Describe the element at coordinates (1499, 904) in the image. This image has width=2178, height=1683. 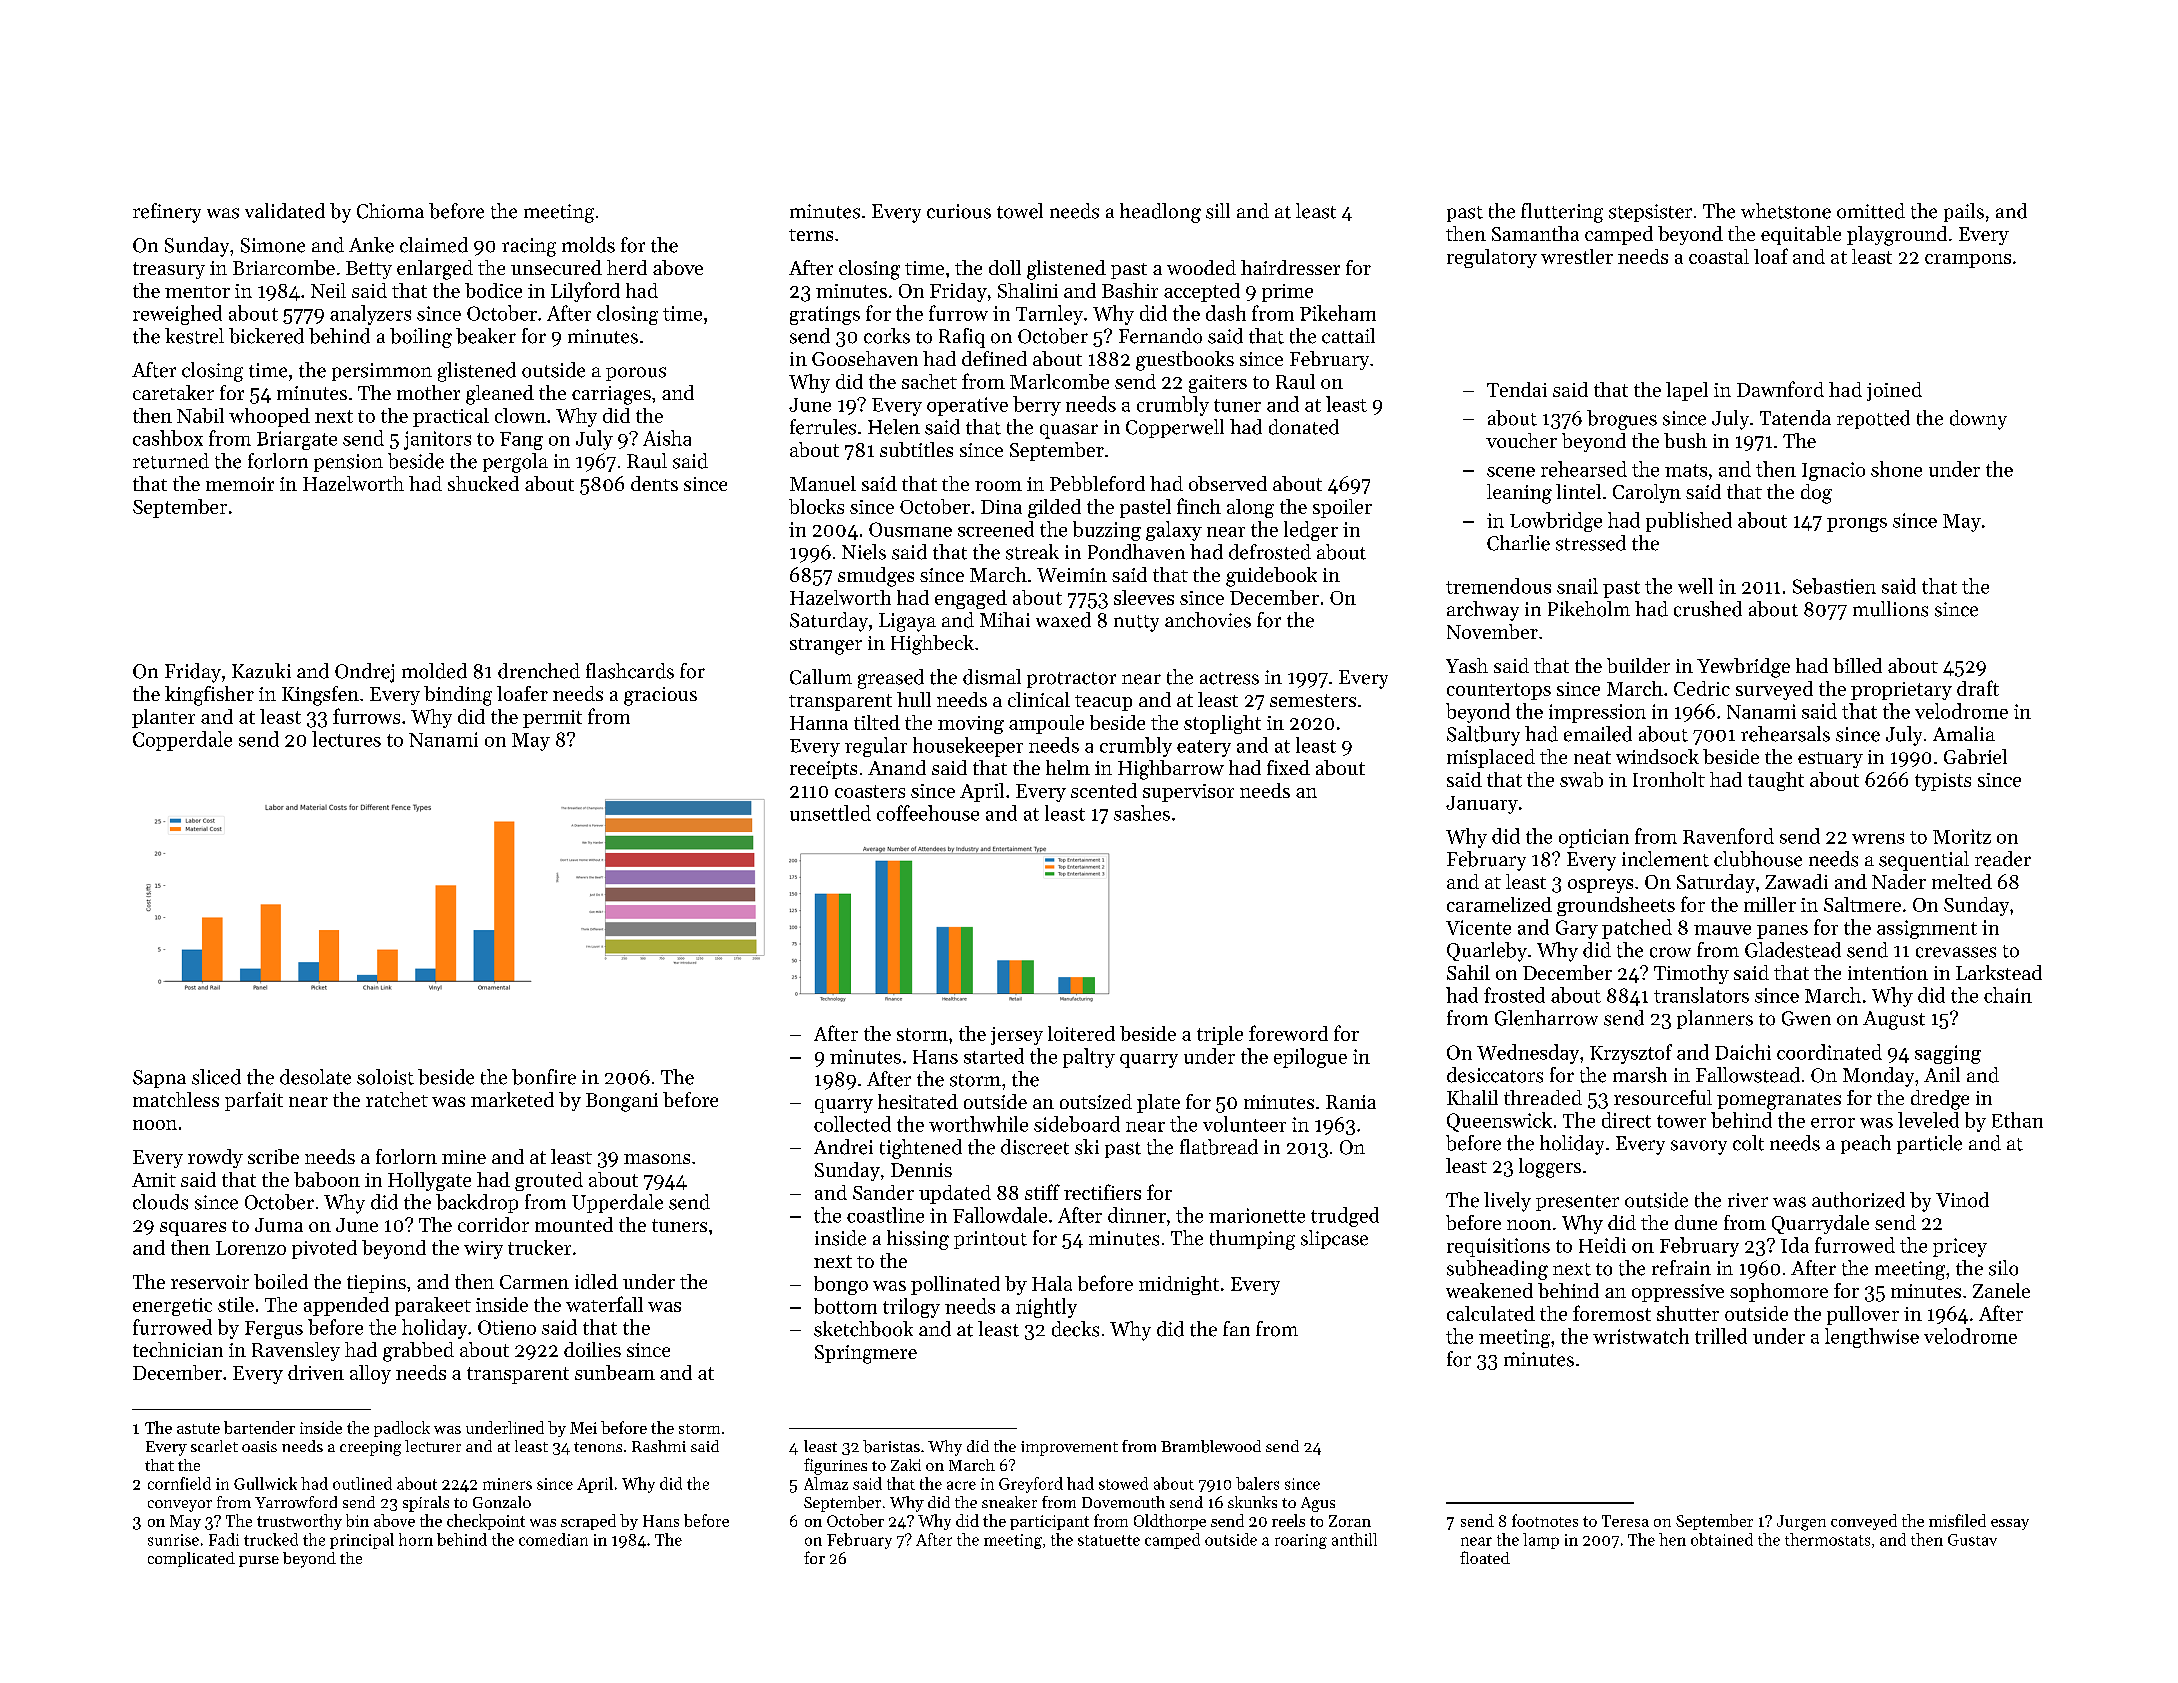
I see `caramelized` at that location.
